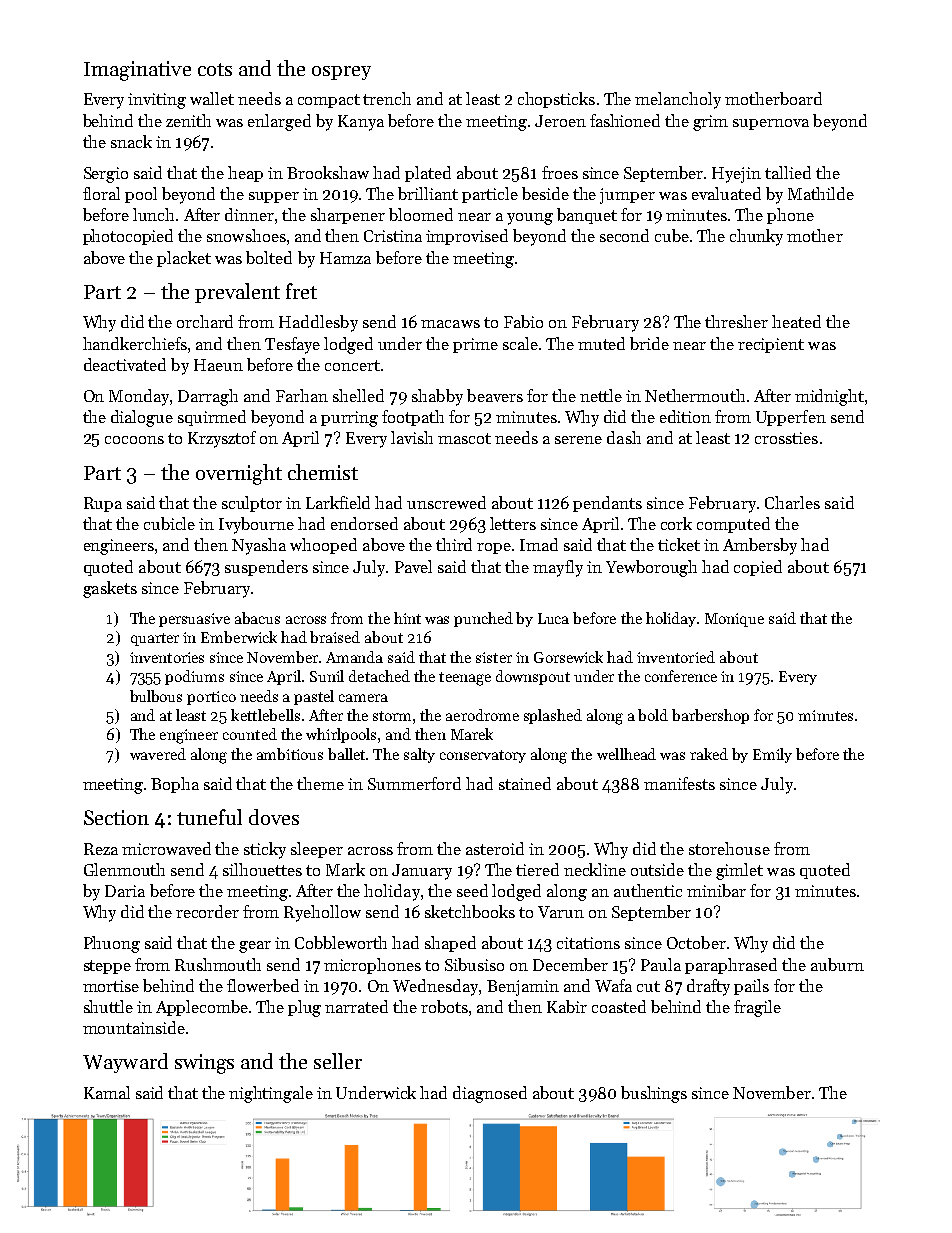  Describe the element at coordinates (156, 696) in the screenshot. I see `bulbous` at that location.
